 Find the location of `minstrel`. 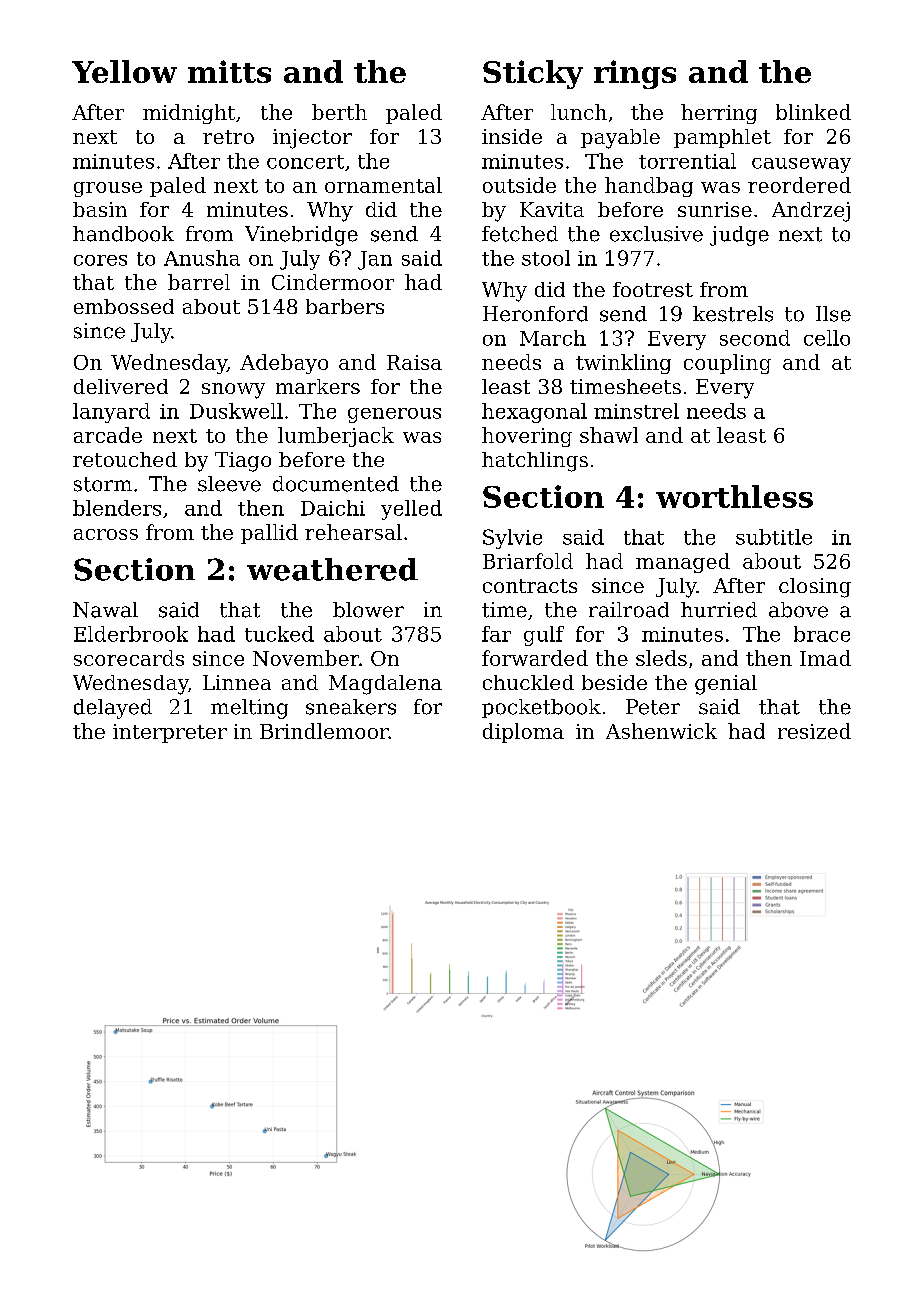

minstrel is located at coordinates (636, 411).
